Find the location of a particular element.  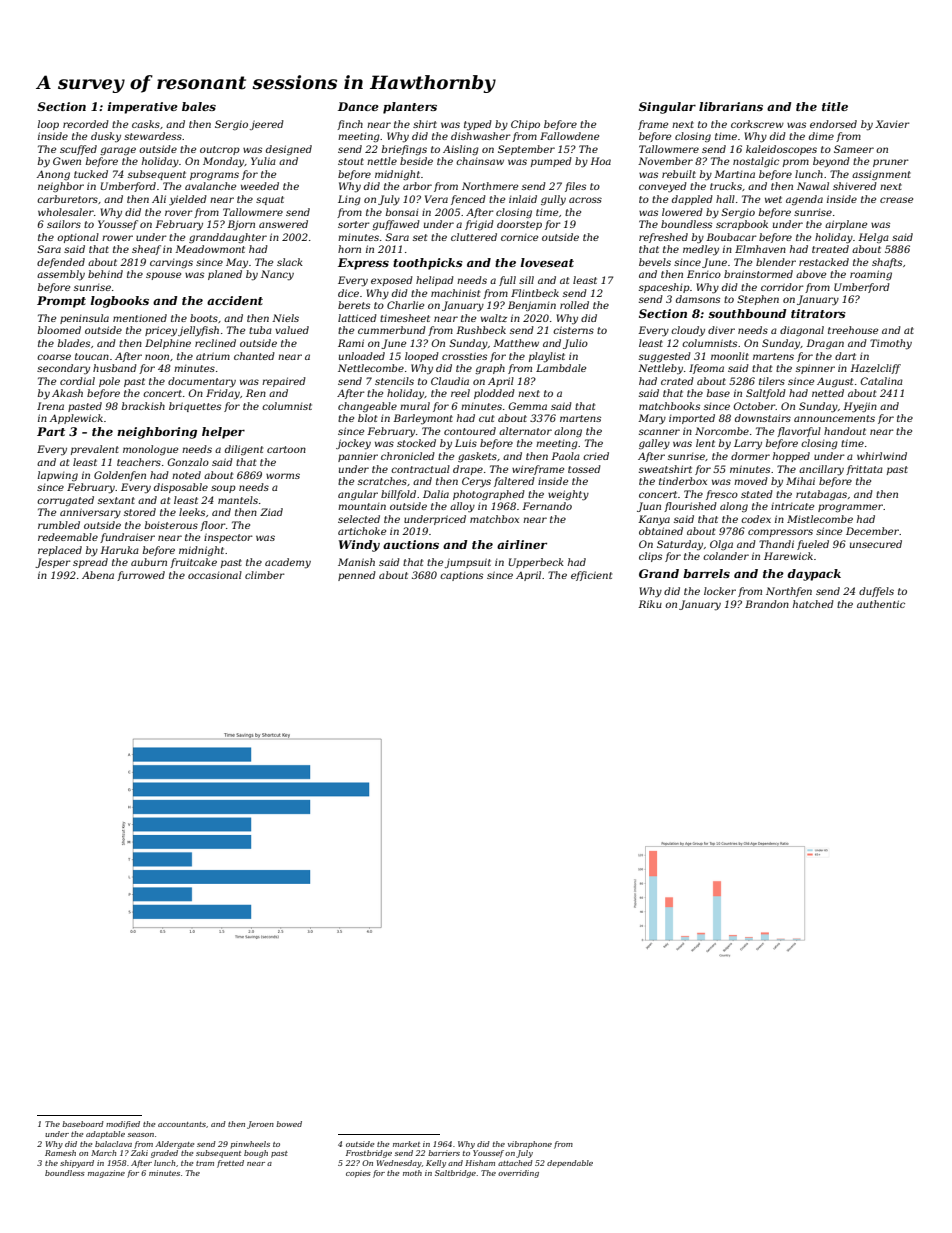

duffels is located at coordinates (876, 592).
